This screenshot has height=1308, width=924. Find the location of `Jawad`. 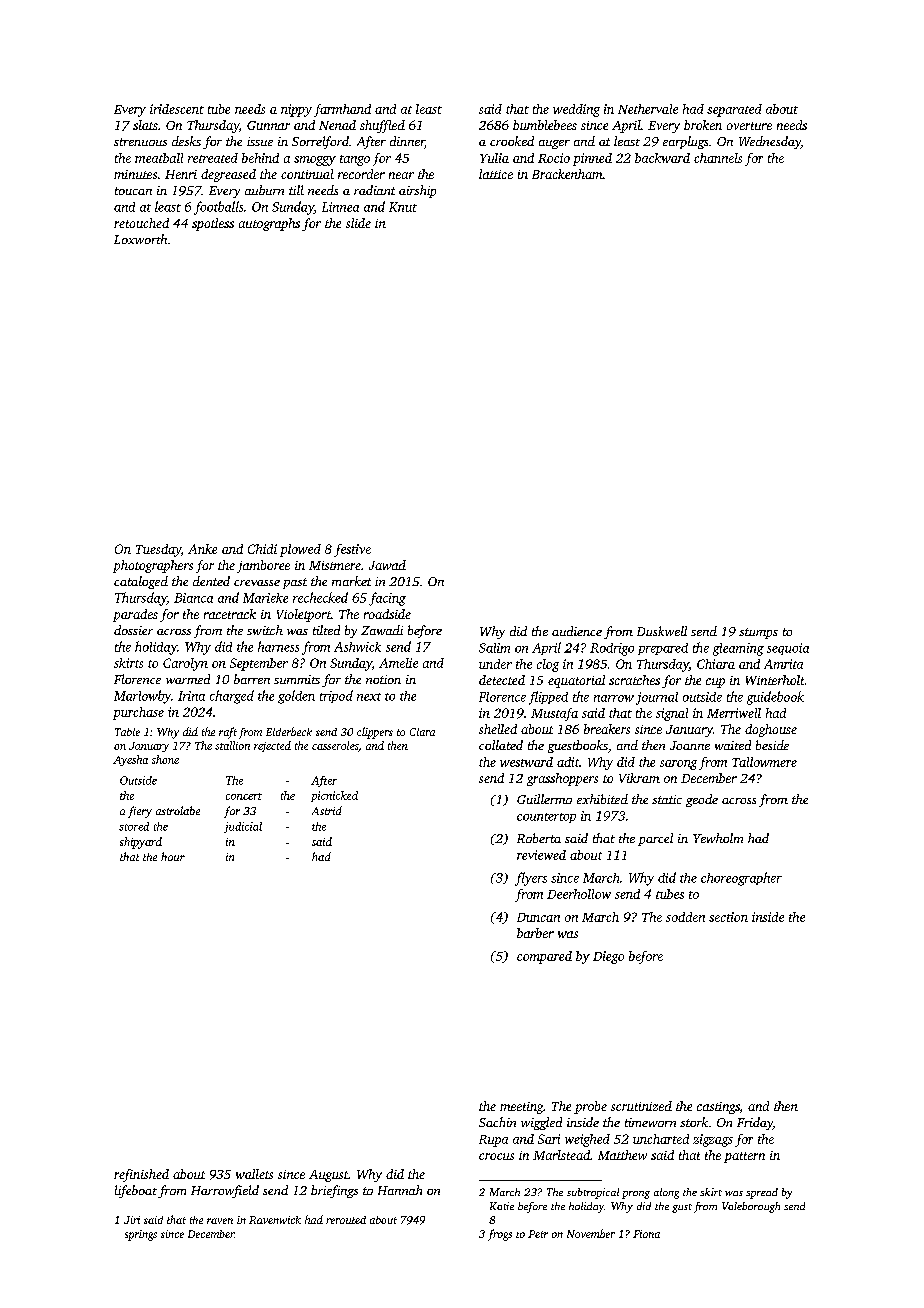

Jawad is located at coordinates (387, 565).
